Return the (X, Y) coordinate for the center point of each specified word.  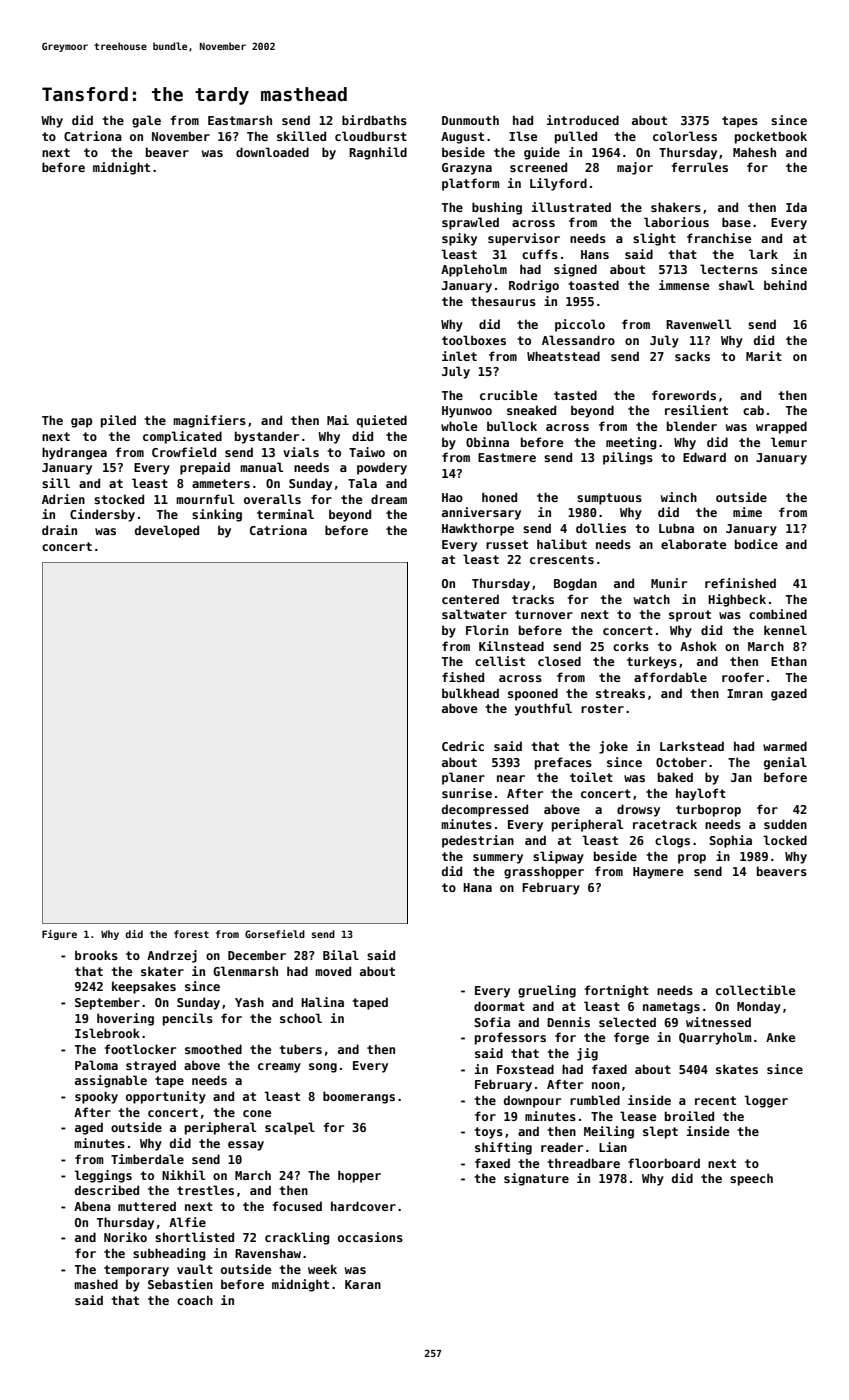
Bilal (341, 955)
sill (56, 483)
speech (751, 1179)
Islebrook (107, 1033)
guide (542, 153)
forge (631, 1038)
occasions (370, 1237)
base (736, 222)
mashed (96, 1284)
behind (785, 285)
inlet (459, 356)
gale (146, 121)
